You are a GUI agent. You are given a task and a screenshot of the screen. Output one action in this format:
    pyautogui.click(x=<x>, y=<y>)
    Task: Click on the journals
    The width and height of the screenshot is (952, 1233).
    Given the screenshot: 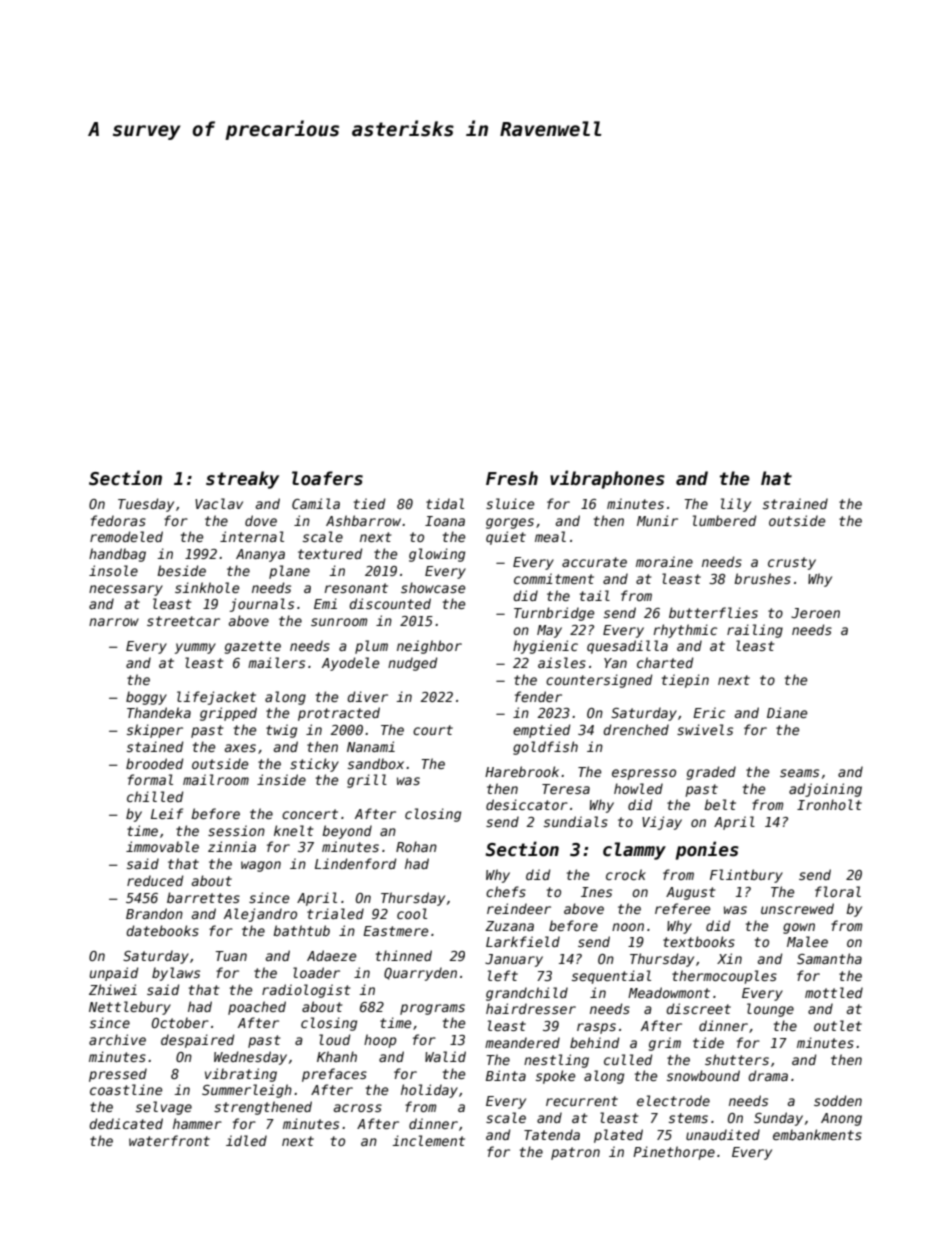 What is the action you would take?
    pyautogui.click(x=262, y=605)
